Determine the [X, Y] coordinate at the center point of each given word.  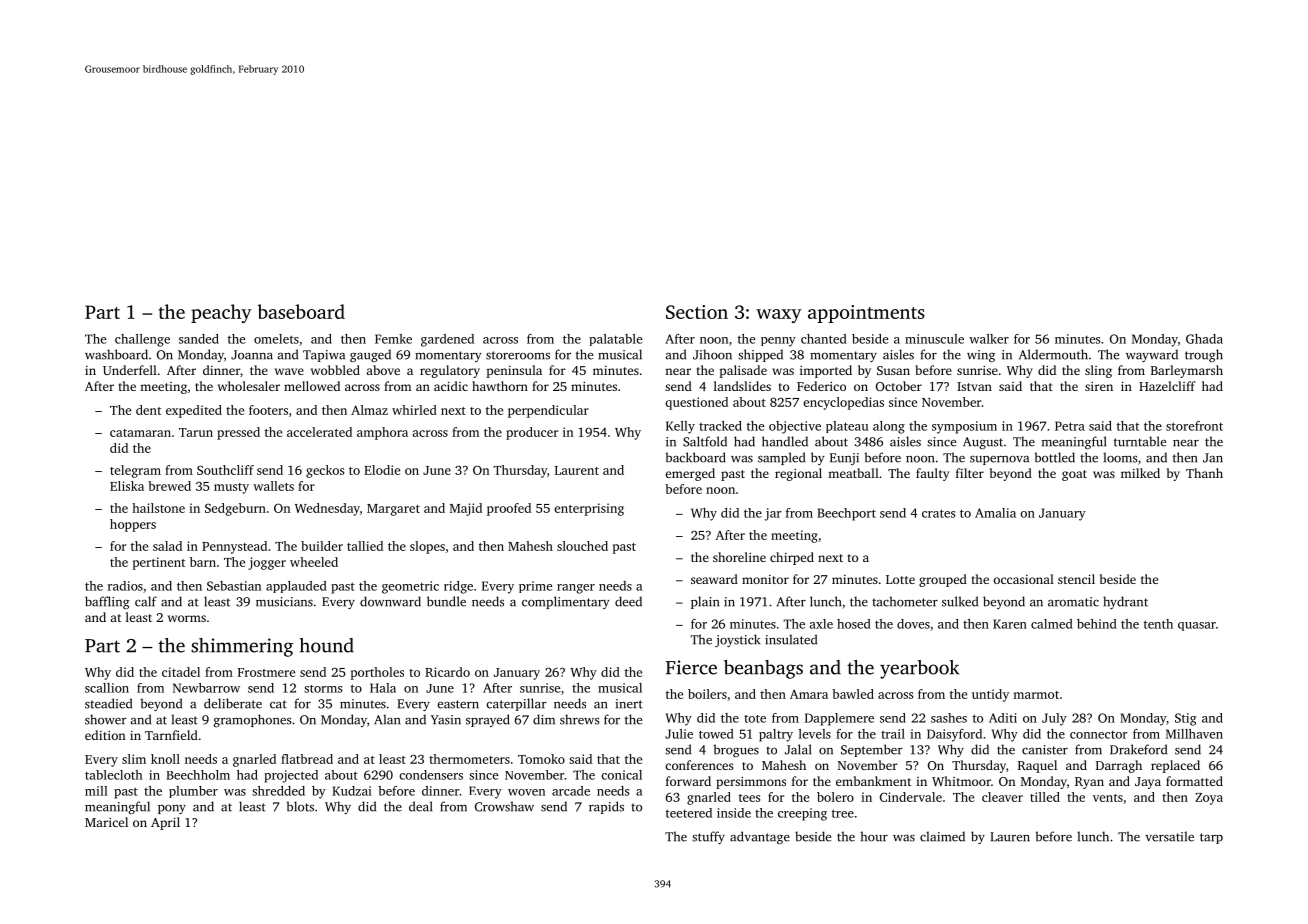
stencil [1076, 579]
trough [1204, 355]
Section [697, 312]
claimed [942, 836]
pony [172, 809]
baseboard [301, 311]
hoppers [133, 525]
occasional [1023, 579]
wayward [1152, 355]
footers [268, 410]
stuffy [708, 837]
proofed [509, 509]
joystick [737, 640]
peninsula [514, 371]
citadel [181, 672]
